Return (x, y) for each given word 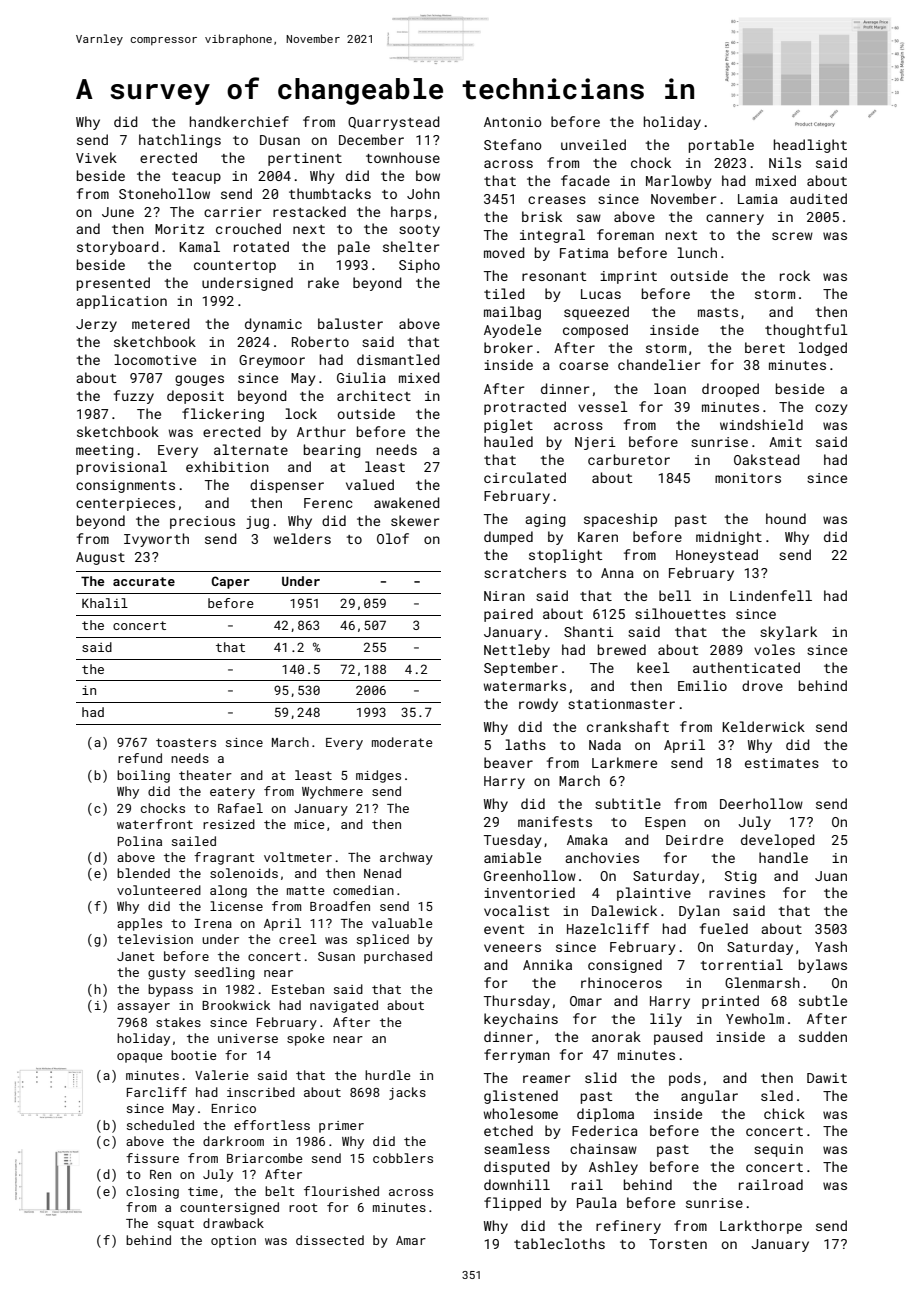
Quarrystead (394, 123)
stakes (178, 1022)
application (121, 302)
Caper (230, 582)
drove (762, 685)
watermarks (525, 685)
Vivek (96, 157)
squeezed (596, 313)
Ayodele (512, 331)
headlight (810, 146)
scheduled (160, 1125)
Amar (411, 1240)
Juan (831, 876)
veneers (512, 948)
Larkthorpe (761, 1227)
